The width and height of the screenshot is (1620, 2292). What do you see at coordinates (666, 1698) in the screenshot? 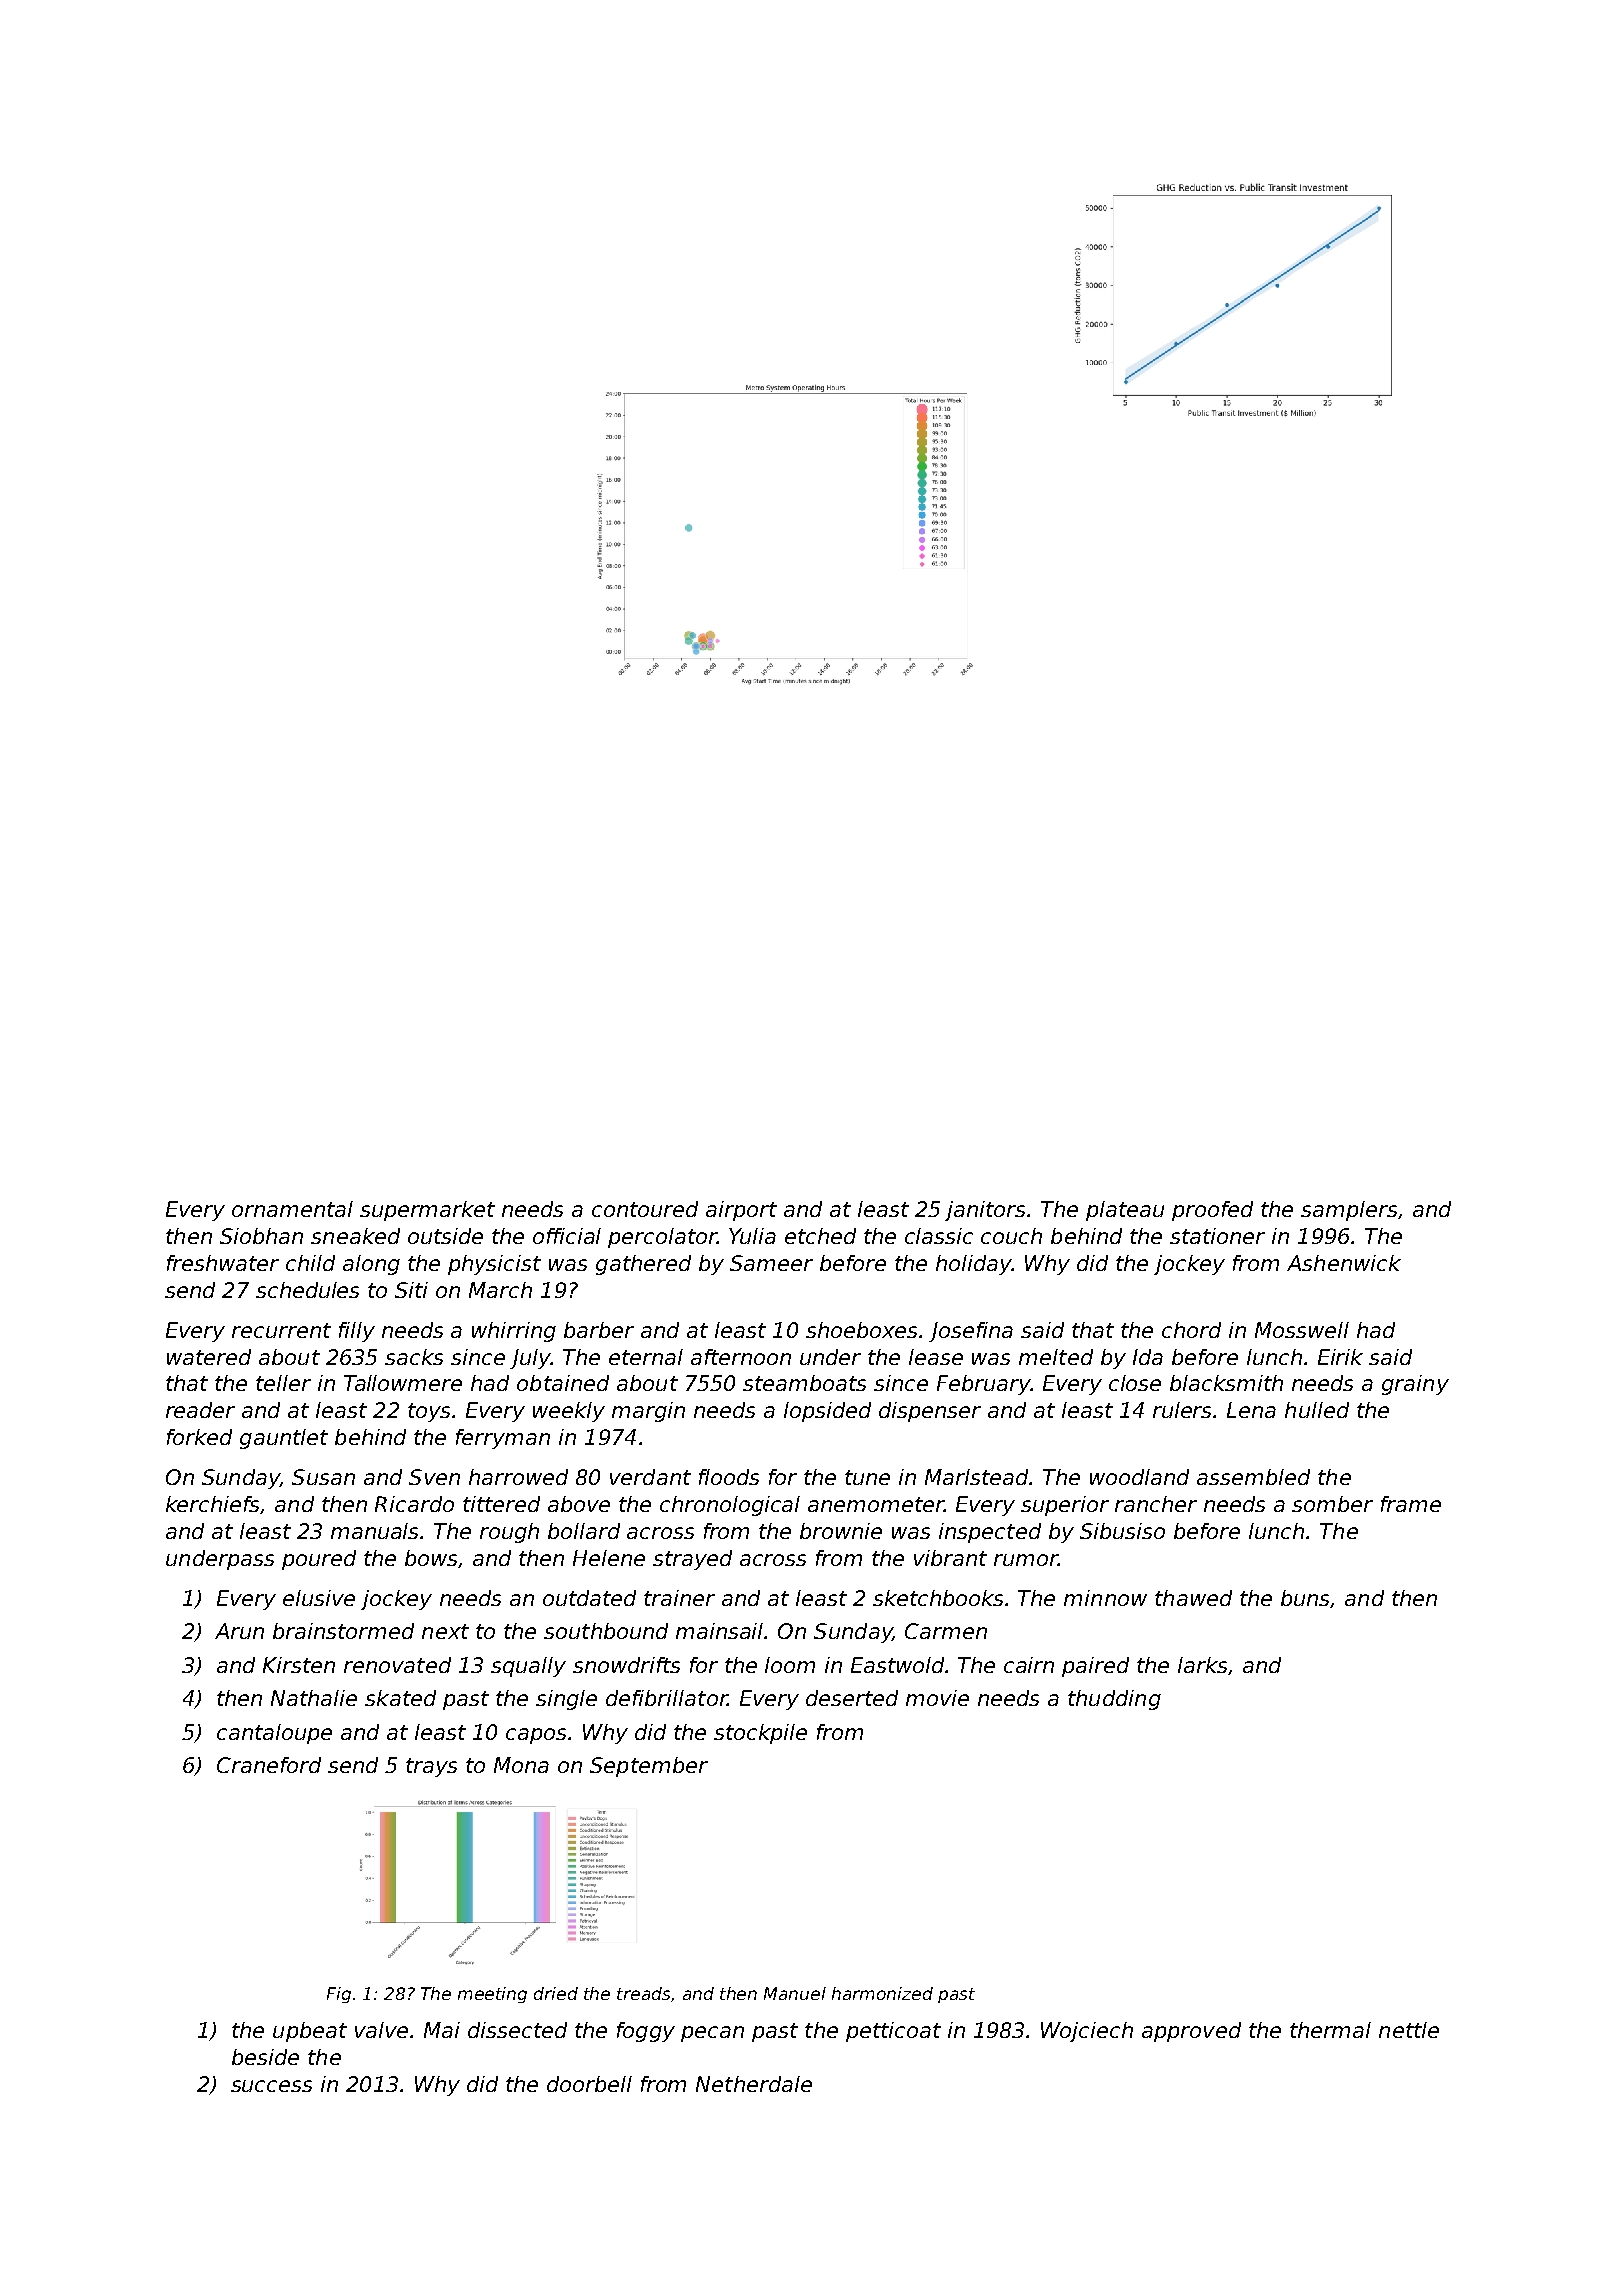
I see `defibrillator` at bounding box center [666, 1698].
